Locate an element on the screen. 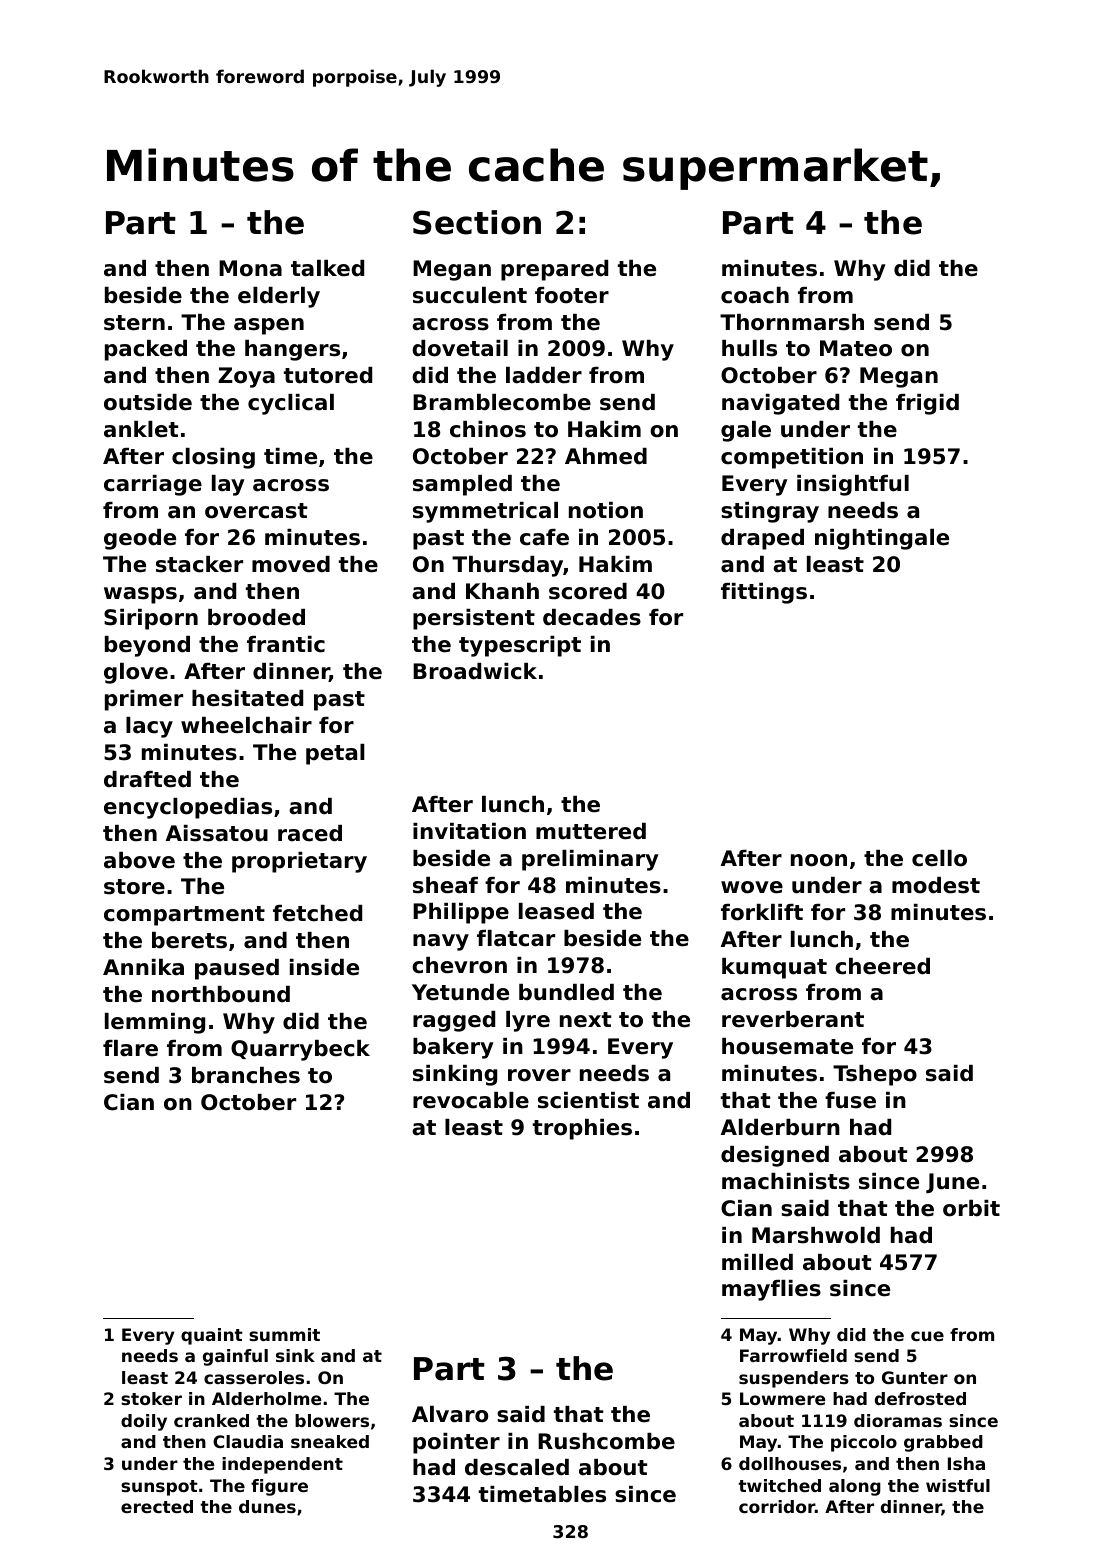 The image size is (1105, 1563). summit is located at coordinates (284, 1334).
